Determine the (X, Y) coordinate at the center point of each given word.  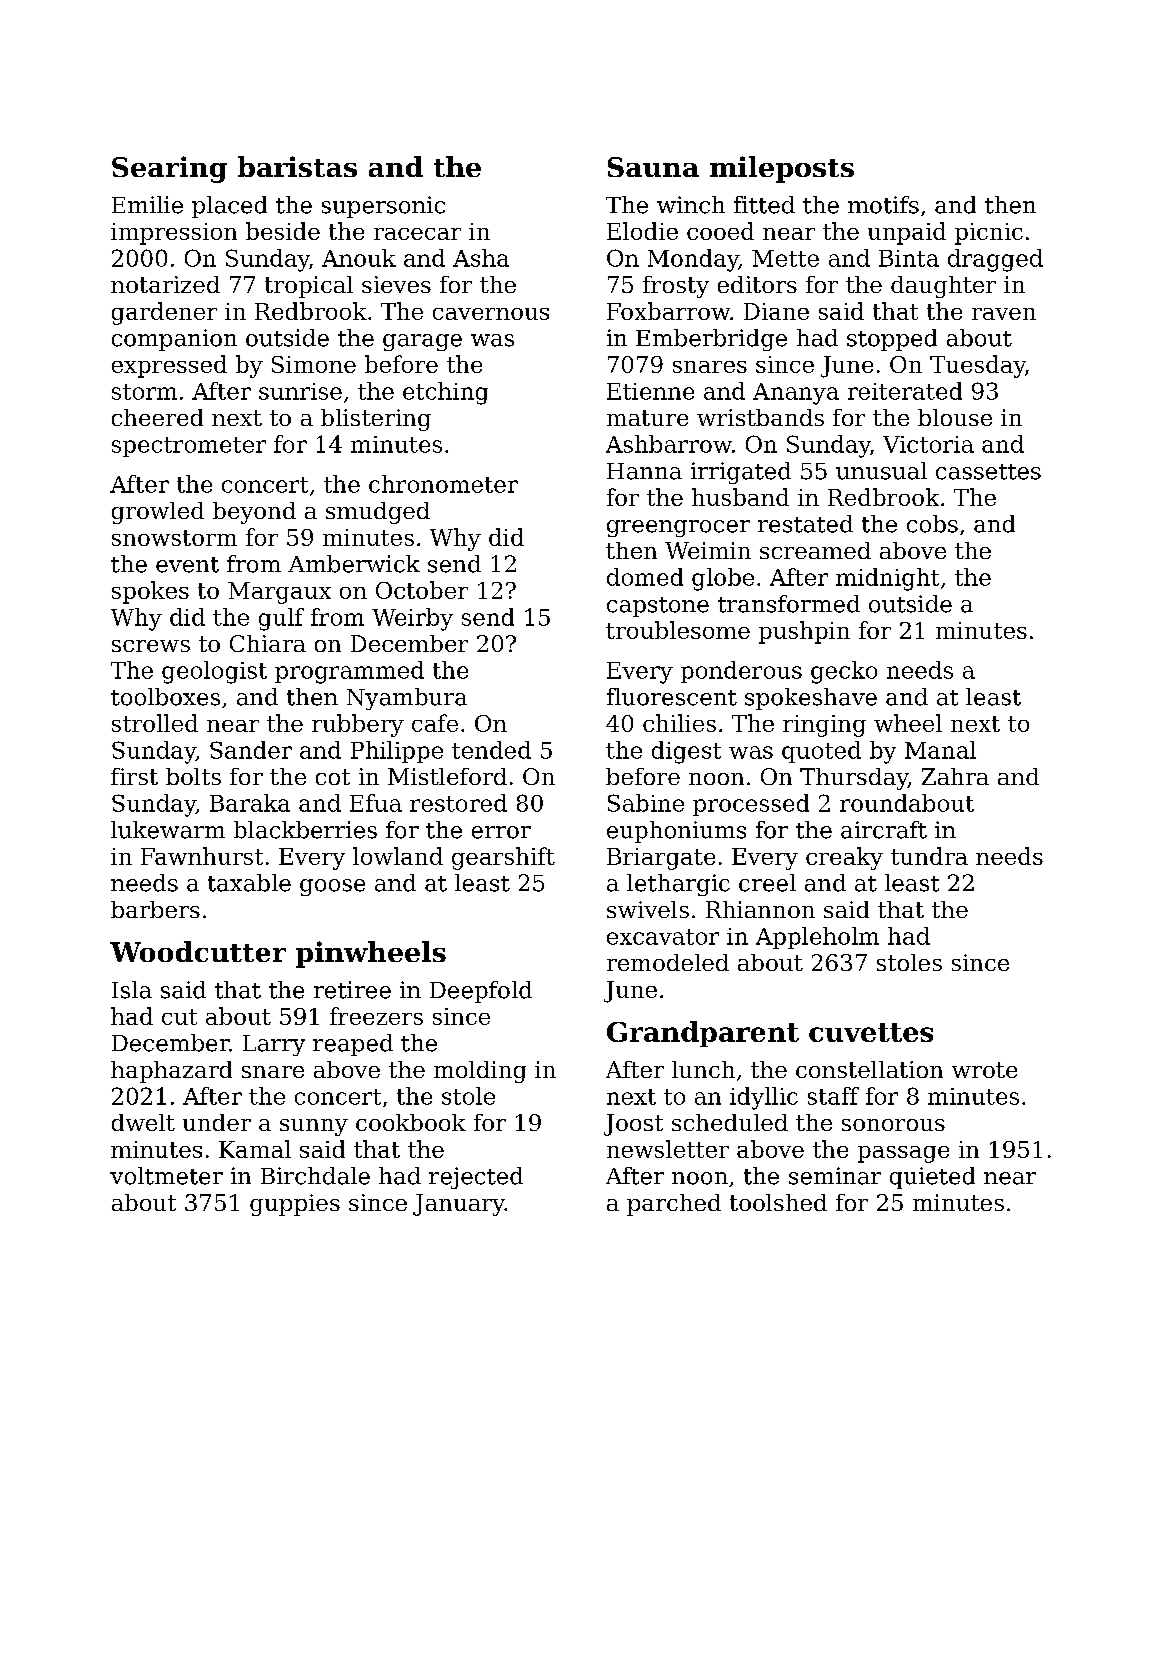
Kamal (255, 1149)
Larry (274, 1045)
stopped (892, 340)
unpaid (907, 233)
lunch (703, 1069)
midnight (887, 579)
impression (174, 234)
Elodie (642, 231)
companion (174, 340)
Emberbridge (711, 340)
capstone (658, 607)
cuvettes (871, 1032)
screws (151, 646)
